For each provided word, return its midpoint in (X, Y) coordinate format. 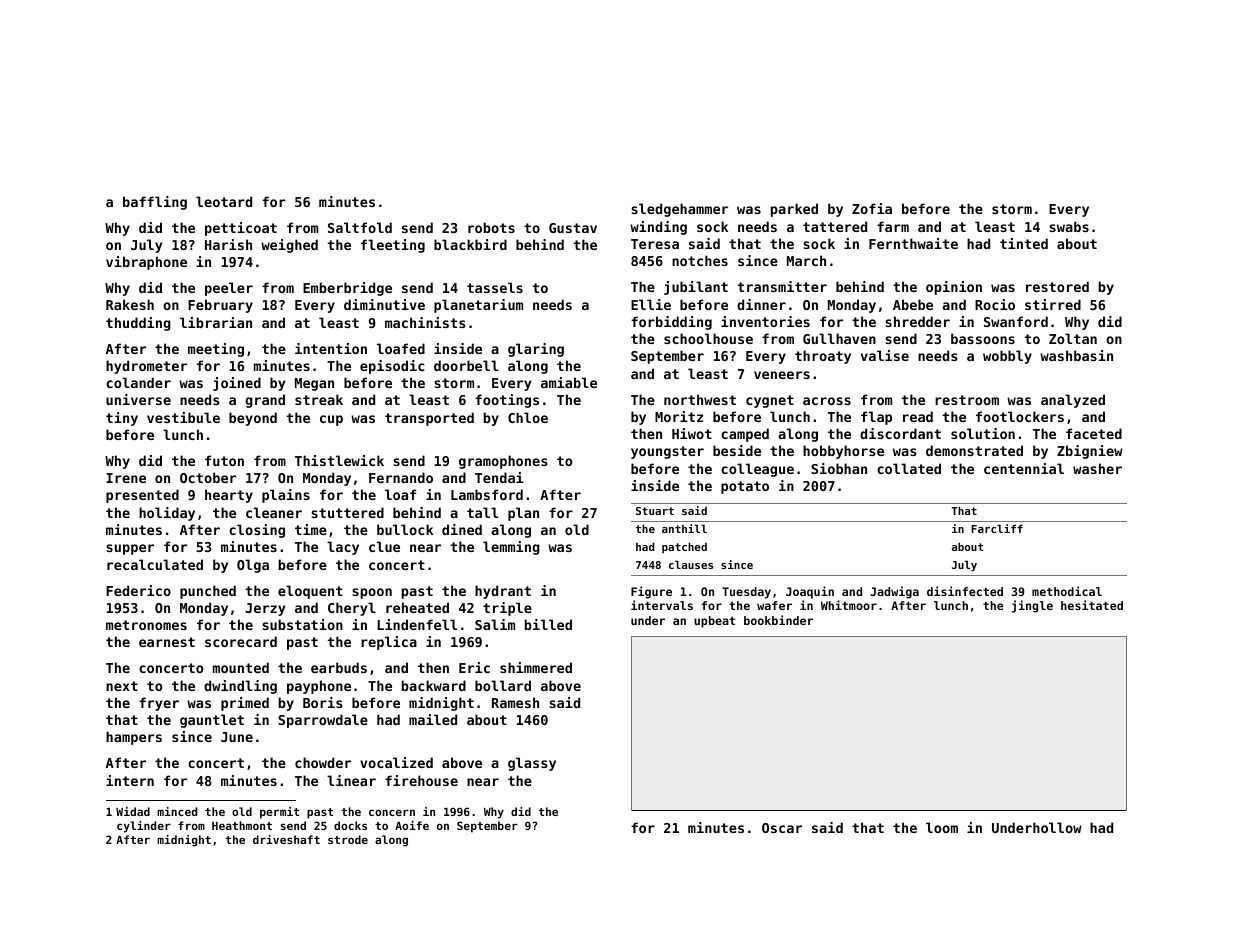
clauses (691, 564)
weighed (289, 246)
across (827, 401)
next (122, 686)
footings (507, 401)
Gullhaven (839, 338)
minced (177, 811)
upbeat (714, 622)
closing (257, 531)
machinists (425, 322)
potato (745, 487)
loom (942, 827)
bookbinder (778, 620)
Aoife (412, 825)
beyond (253, 419)
